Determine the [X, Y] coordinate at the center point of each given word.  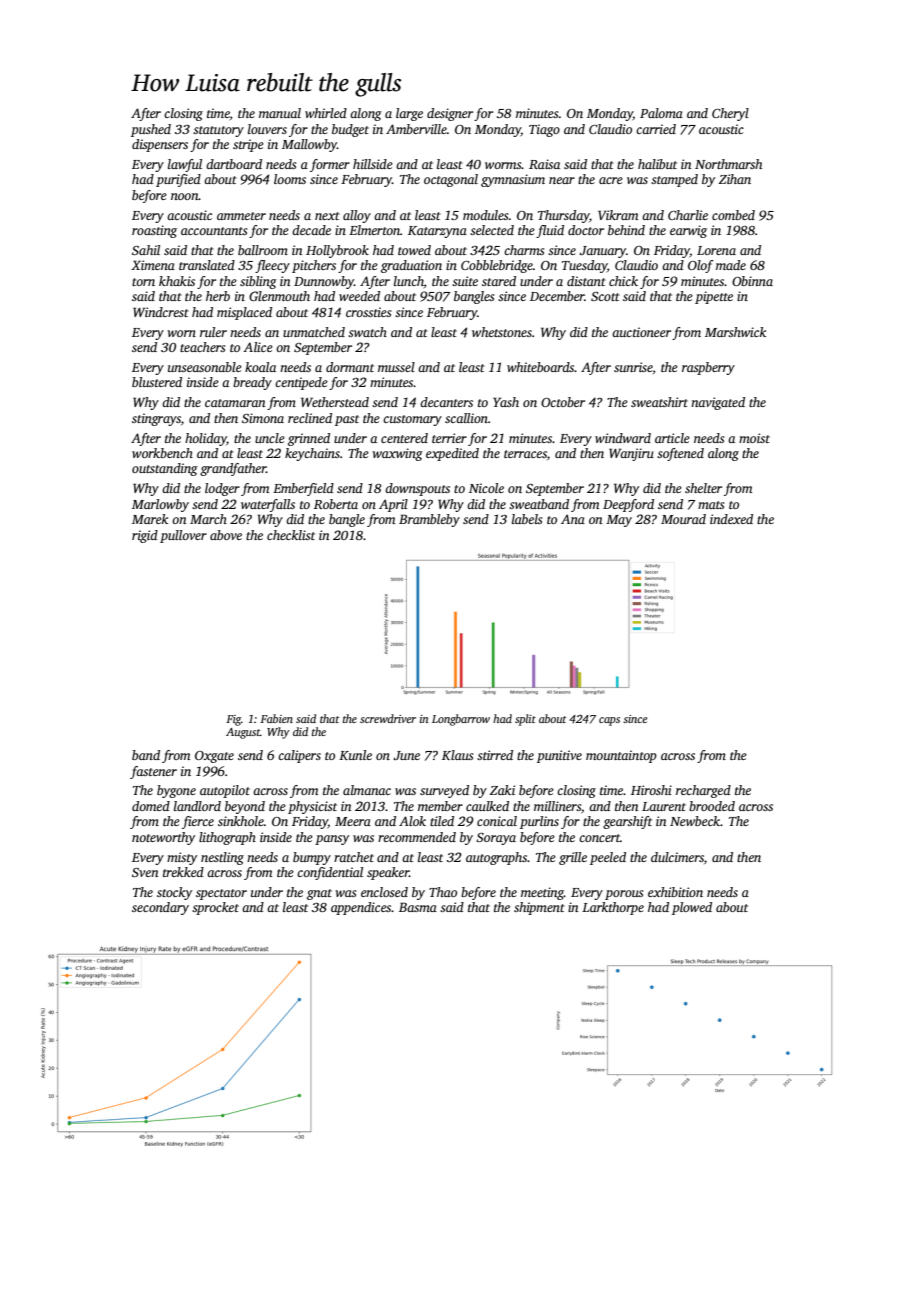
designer [450, 114]
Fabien [276, 718]
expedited [452, 454]
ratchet [354, 857]
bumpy [312, 858]
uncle [270, 438]
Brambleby [429, 520]
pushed [151, 130]
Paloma [661, 113]
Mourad [683, 519]
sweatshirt [659, 402]
